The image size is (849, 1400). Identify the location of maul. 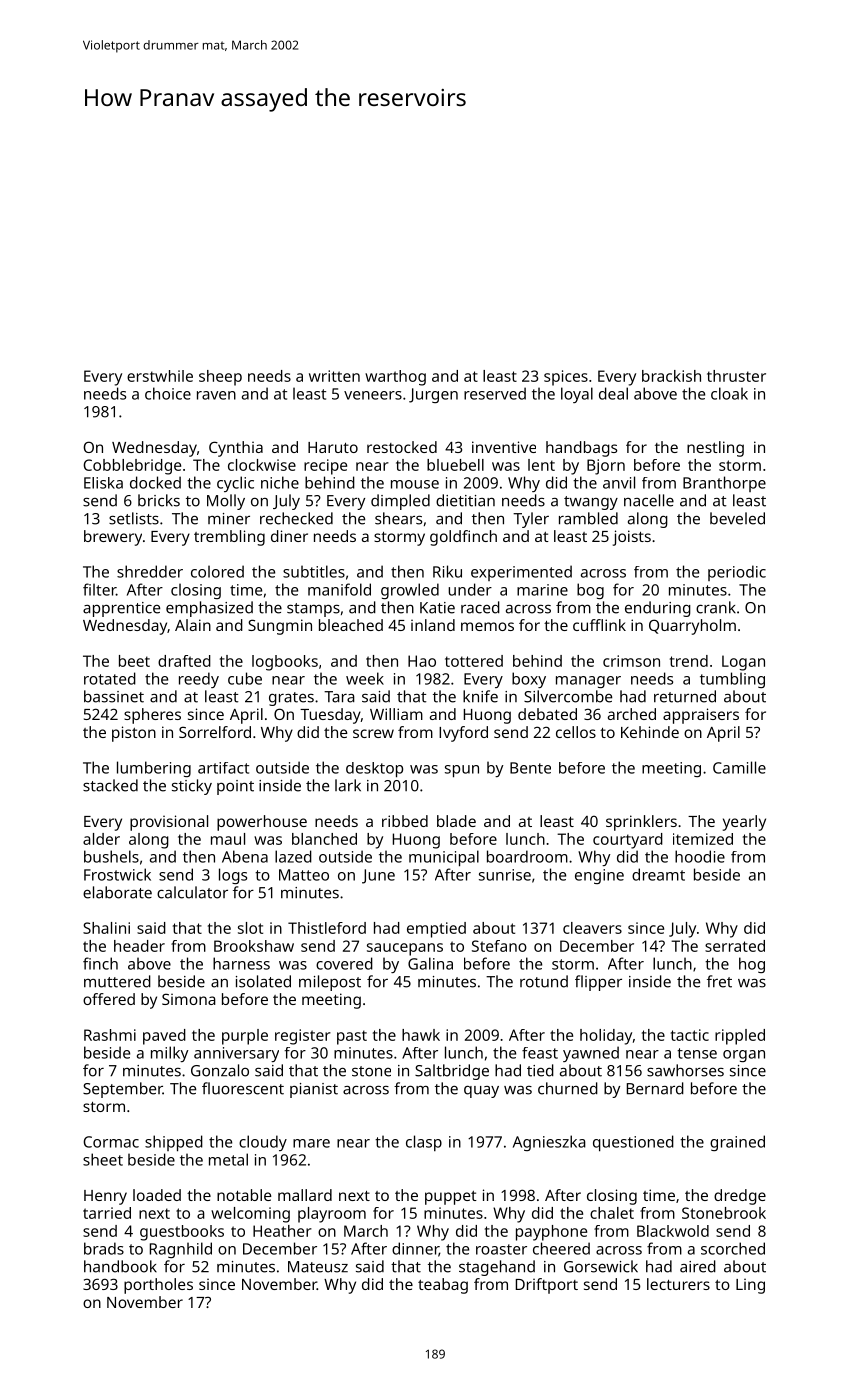
(228, 839).
